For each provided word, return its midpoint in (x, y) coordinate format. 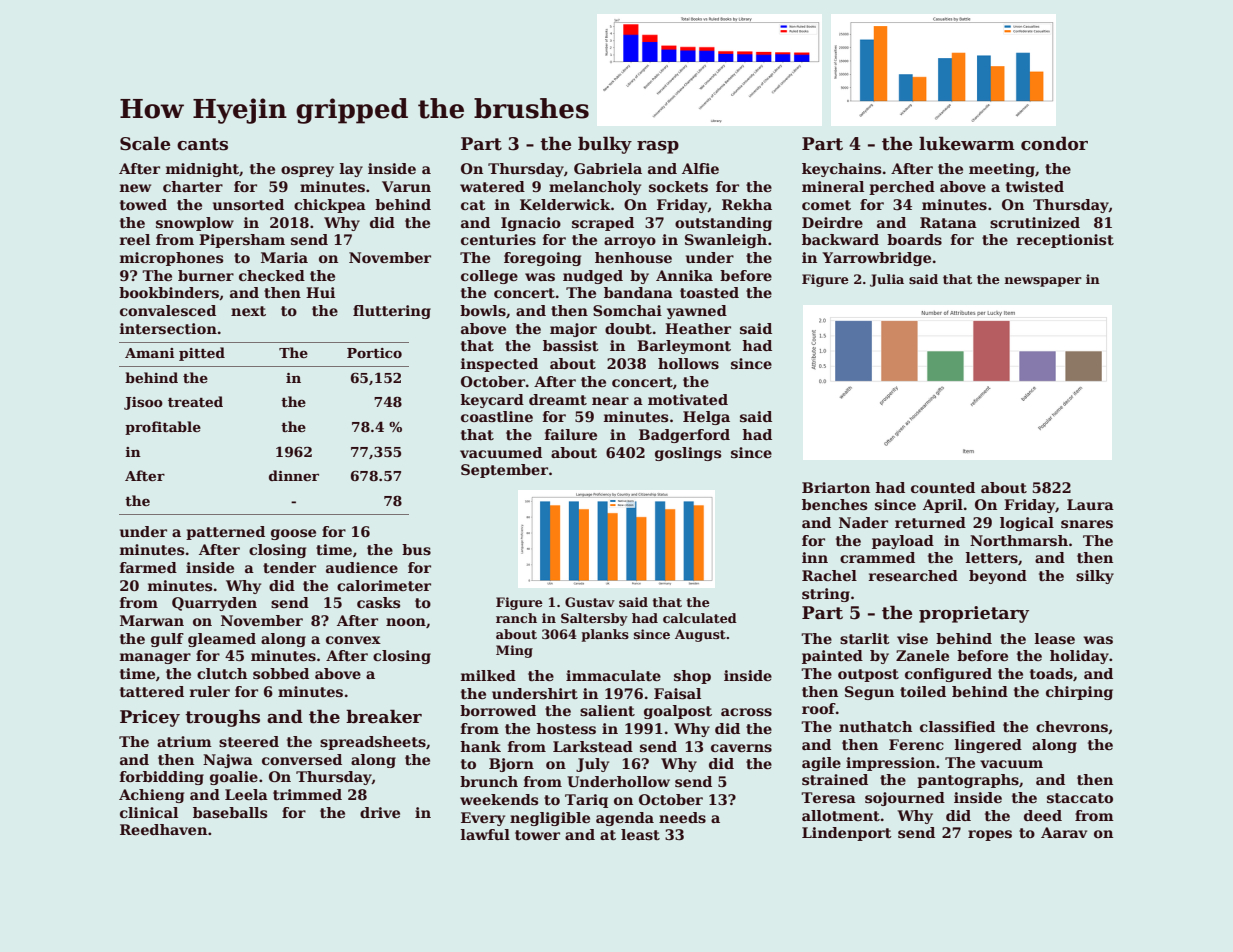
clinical (149, 812)
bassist (571, 345)
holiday (1079, 657)
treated (195, 401)
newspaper (1043, 282)
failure (571, 434)
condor (1054, 143)
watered (492, 186)
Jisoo (143, 403)
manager (155, 658)
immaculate (613, 675)
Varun (406, 186)
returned (930, 522)
